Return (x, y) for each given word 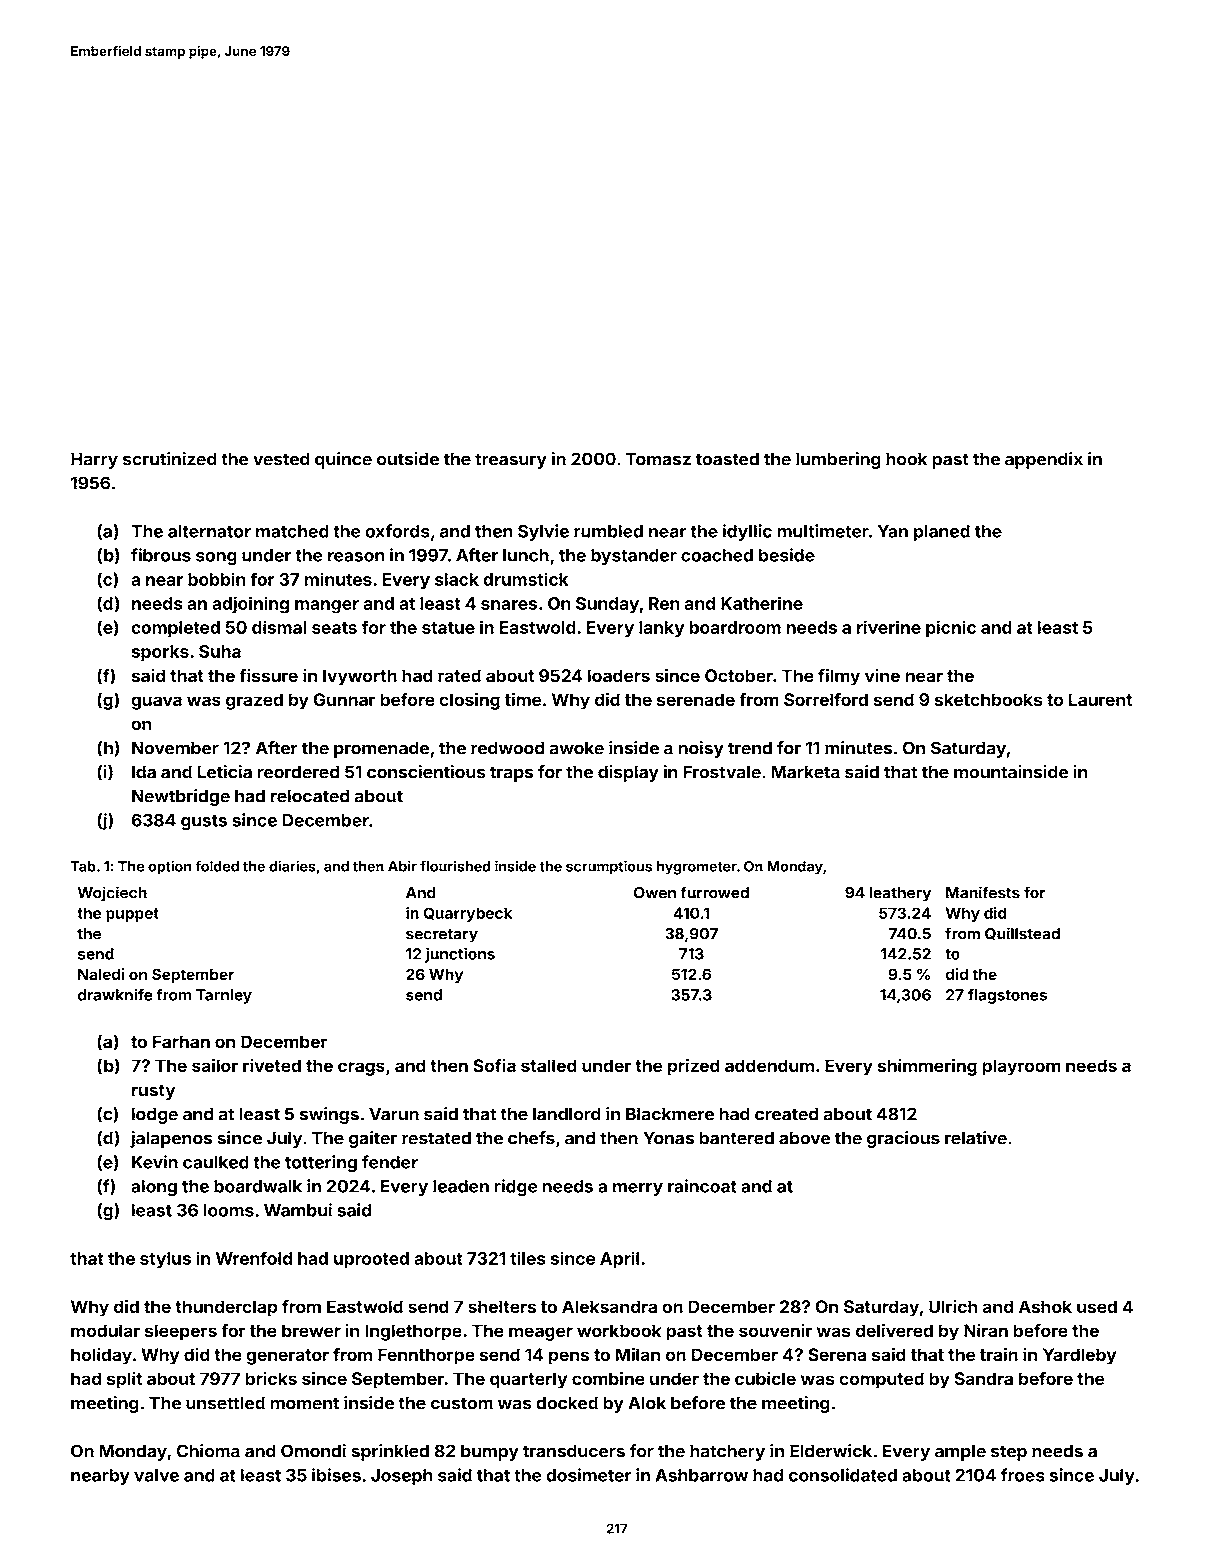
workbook (619, 1330)
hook (906, 459)
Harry (94, 460)
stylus (165, 1260)
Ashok (1045, 1306)
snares (509, 605)
